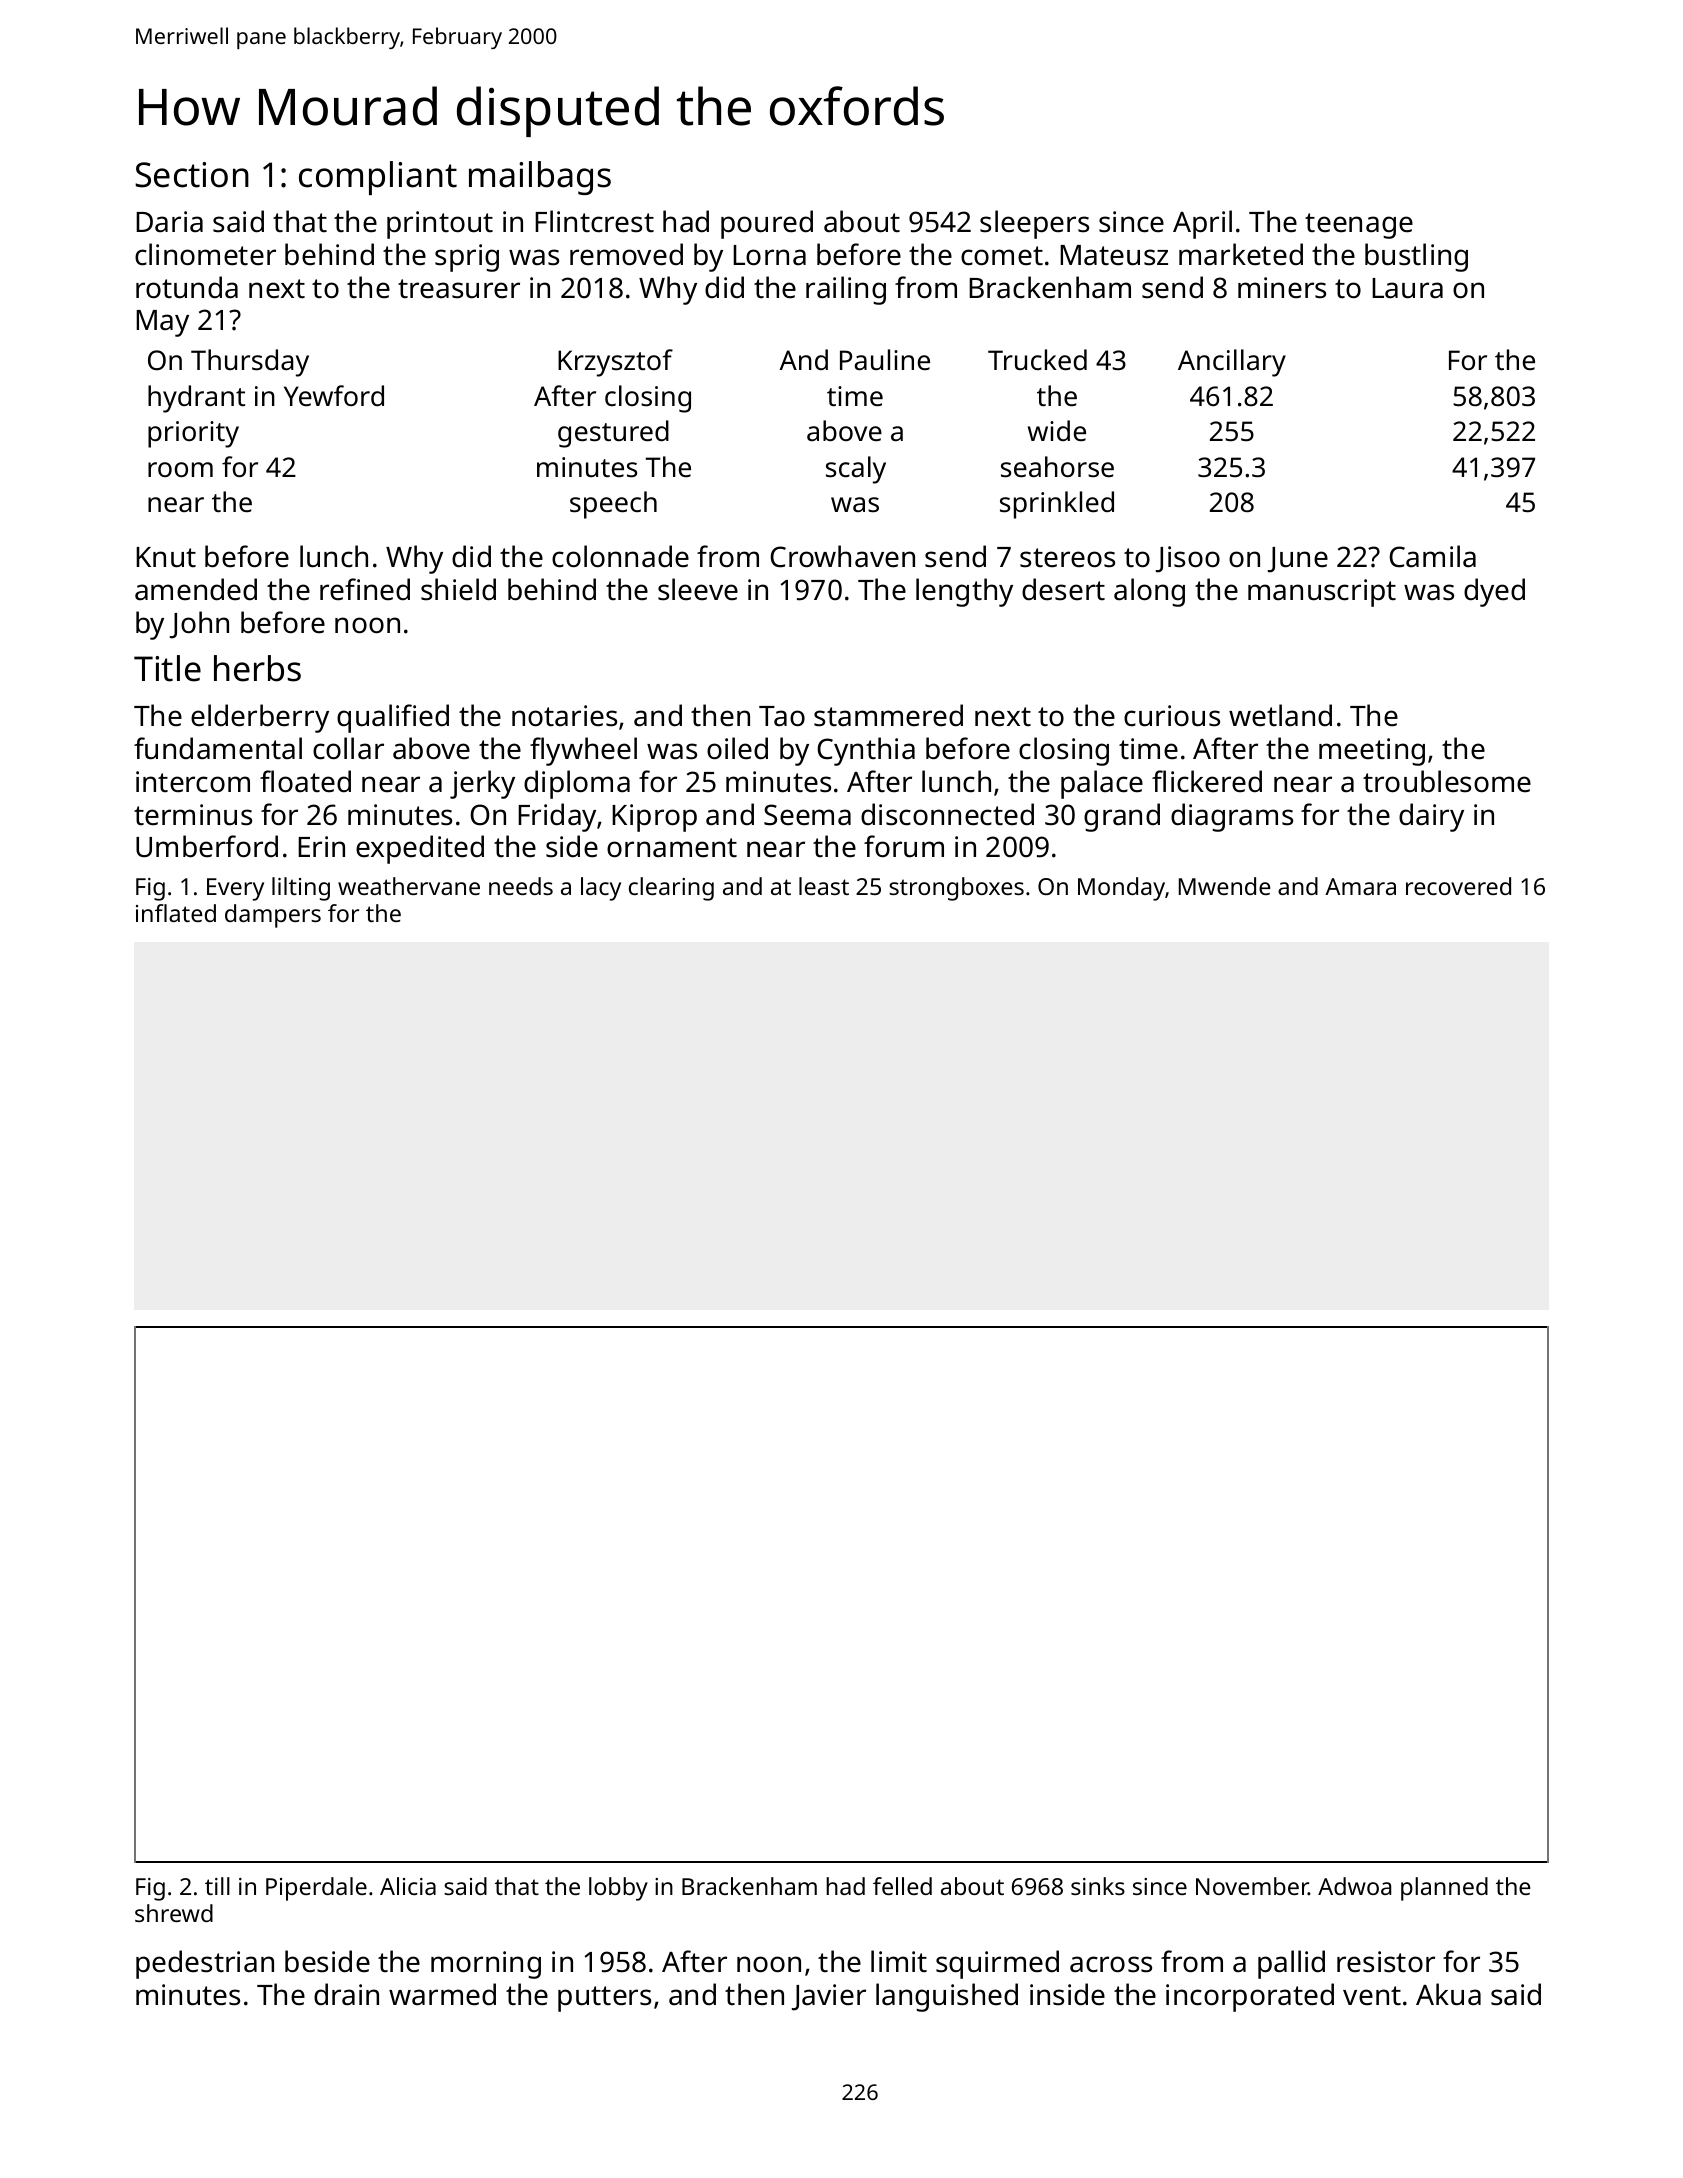  What do you see at coordinates (540, 178) in the screenshot?
I see `mailbags` at bounding box center [540, 178].
